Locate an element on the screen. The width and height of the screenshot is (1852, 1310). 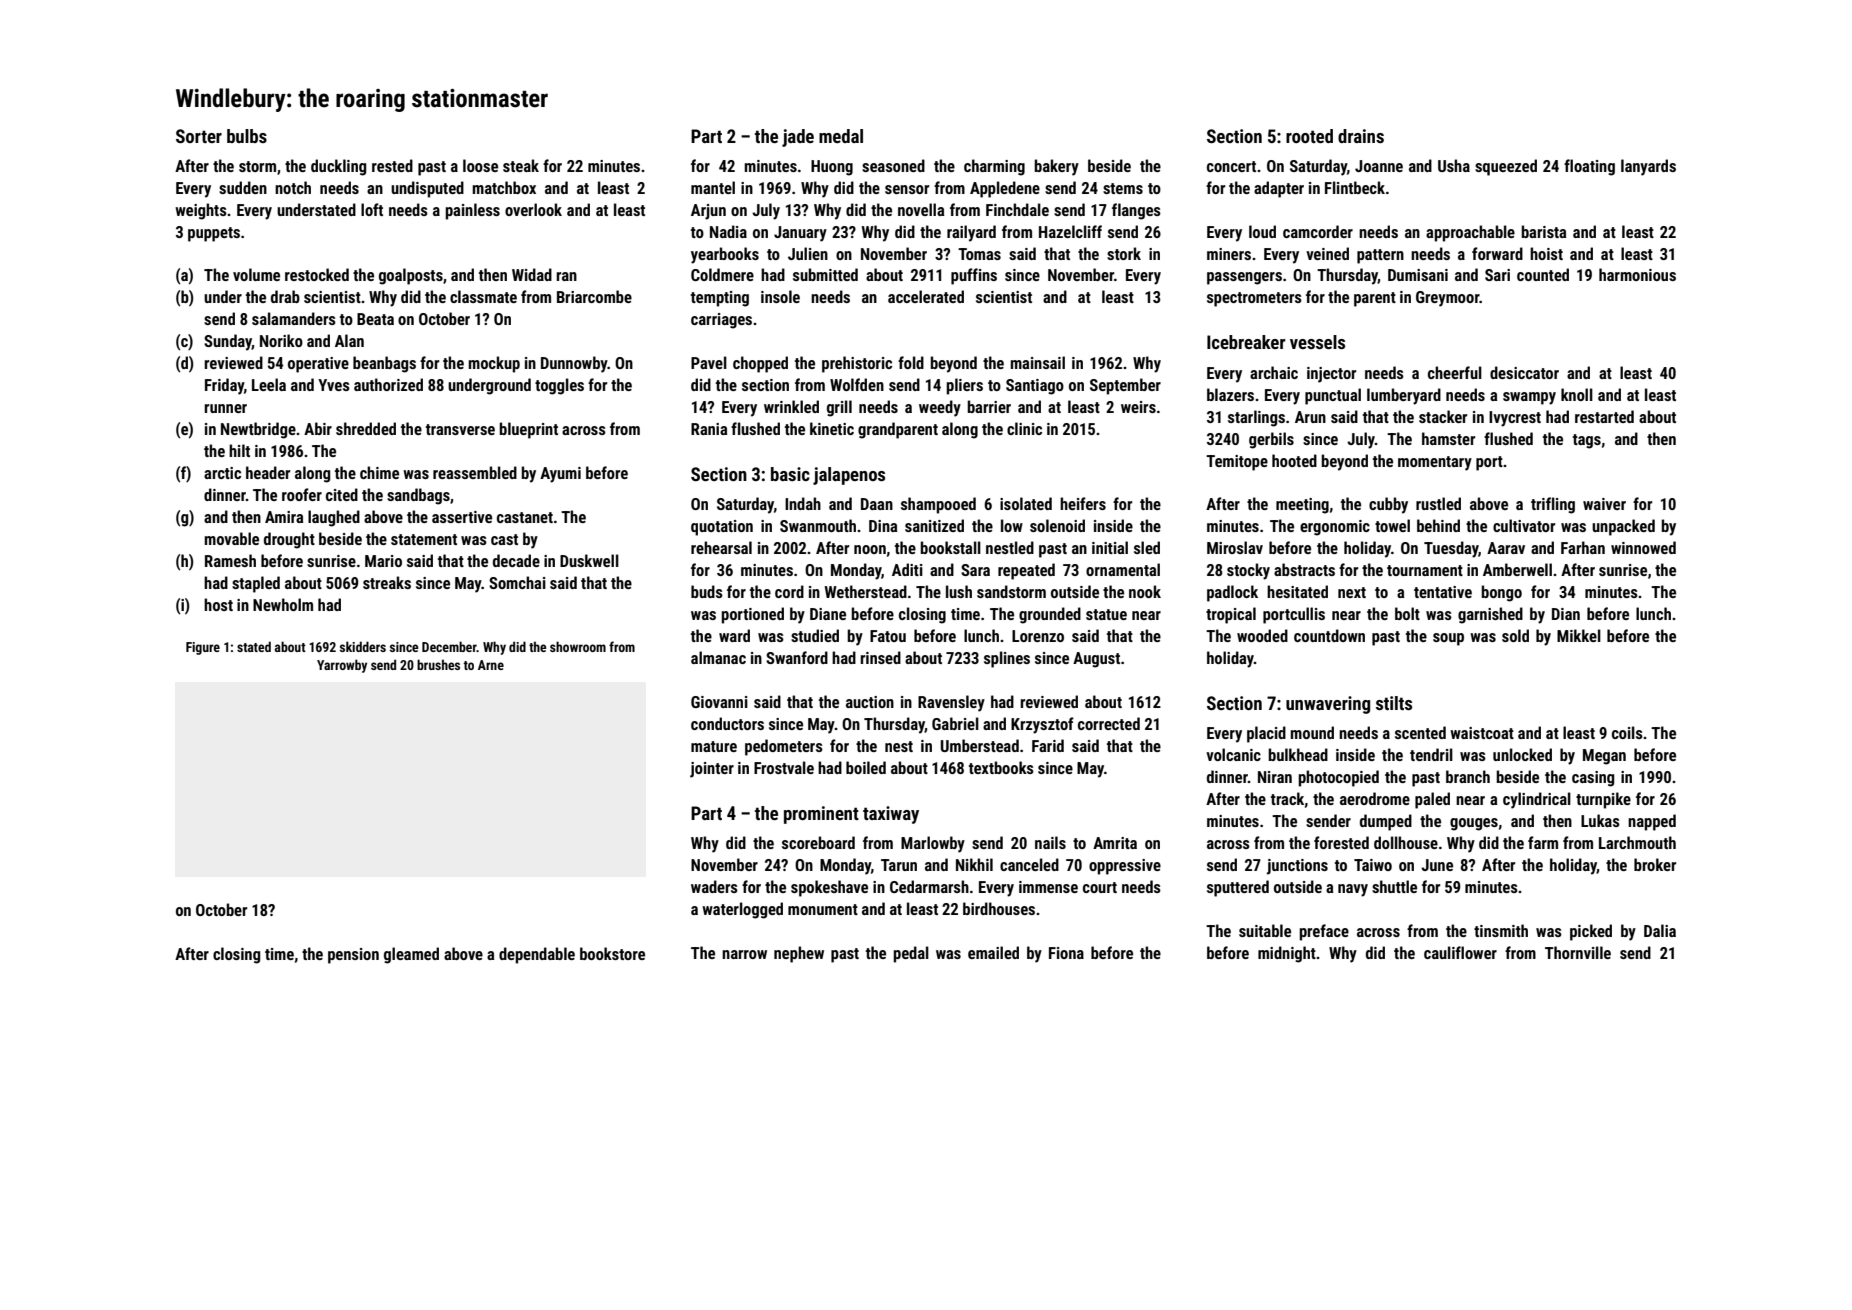
soup is located at coordinates (1448, 639).
